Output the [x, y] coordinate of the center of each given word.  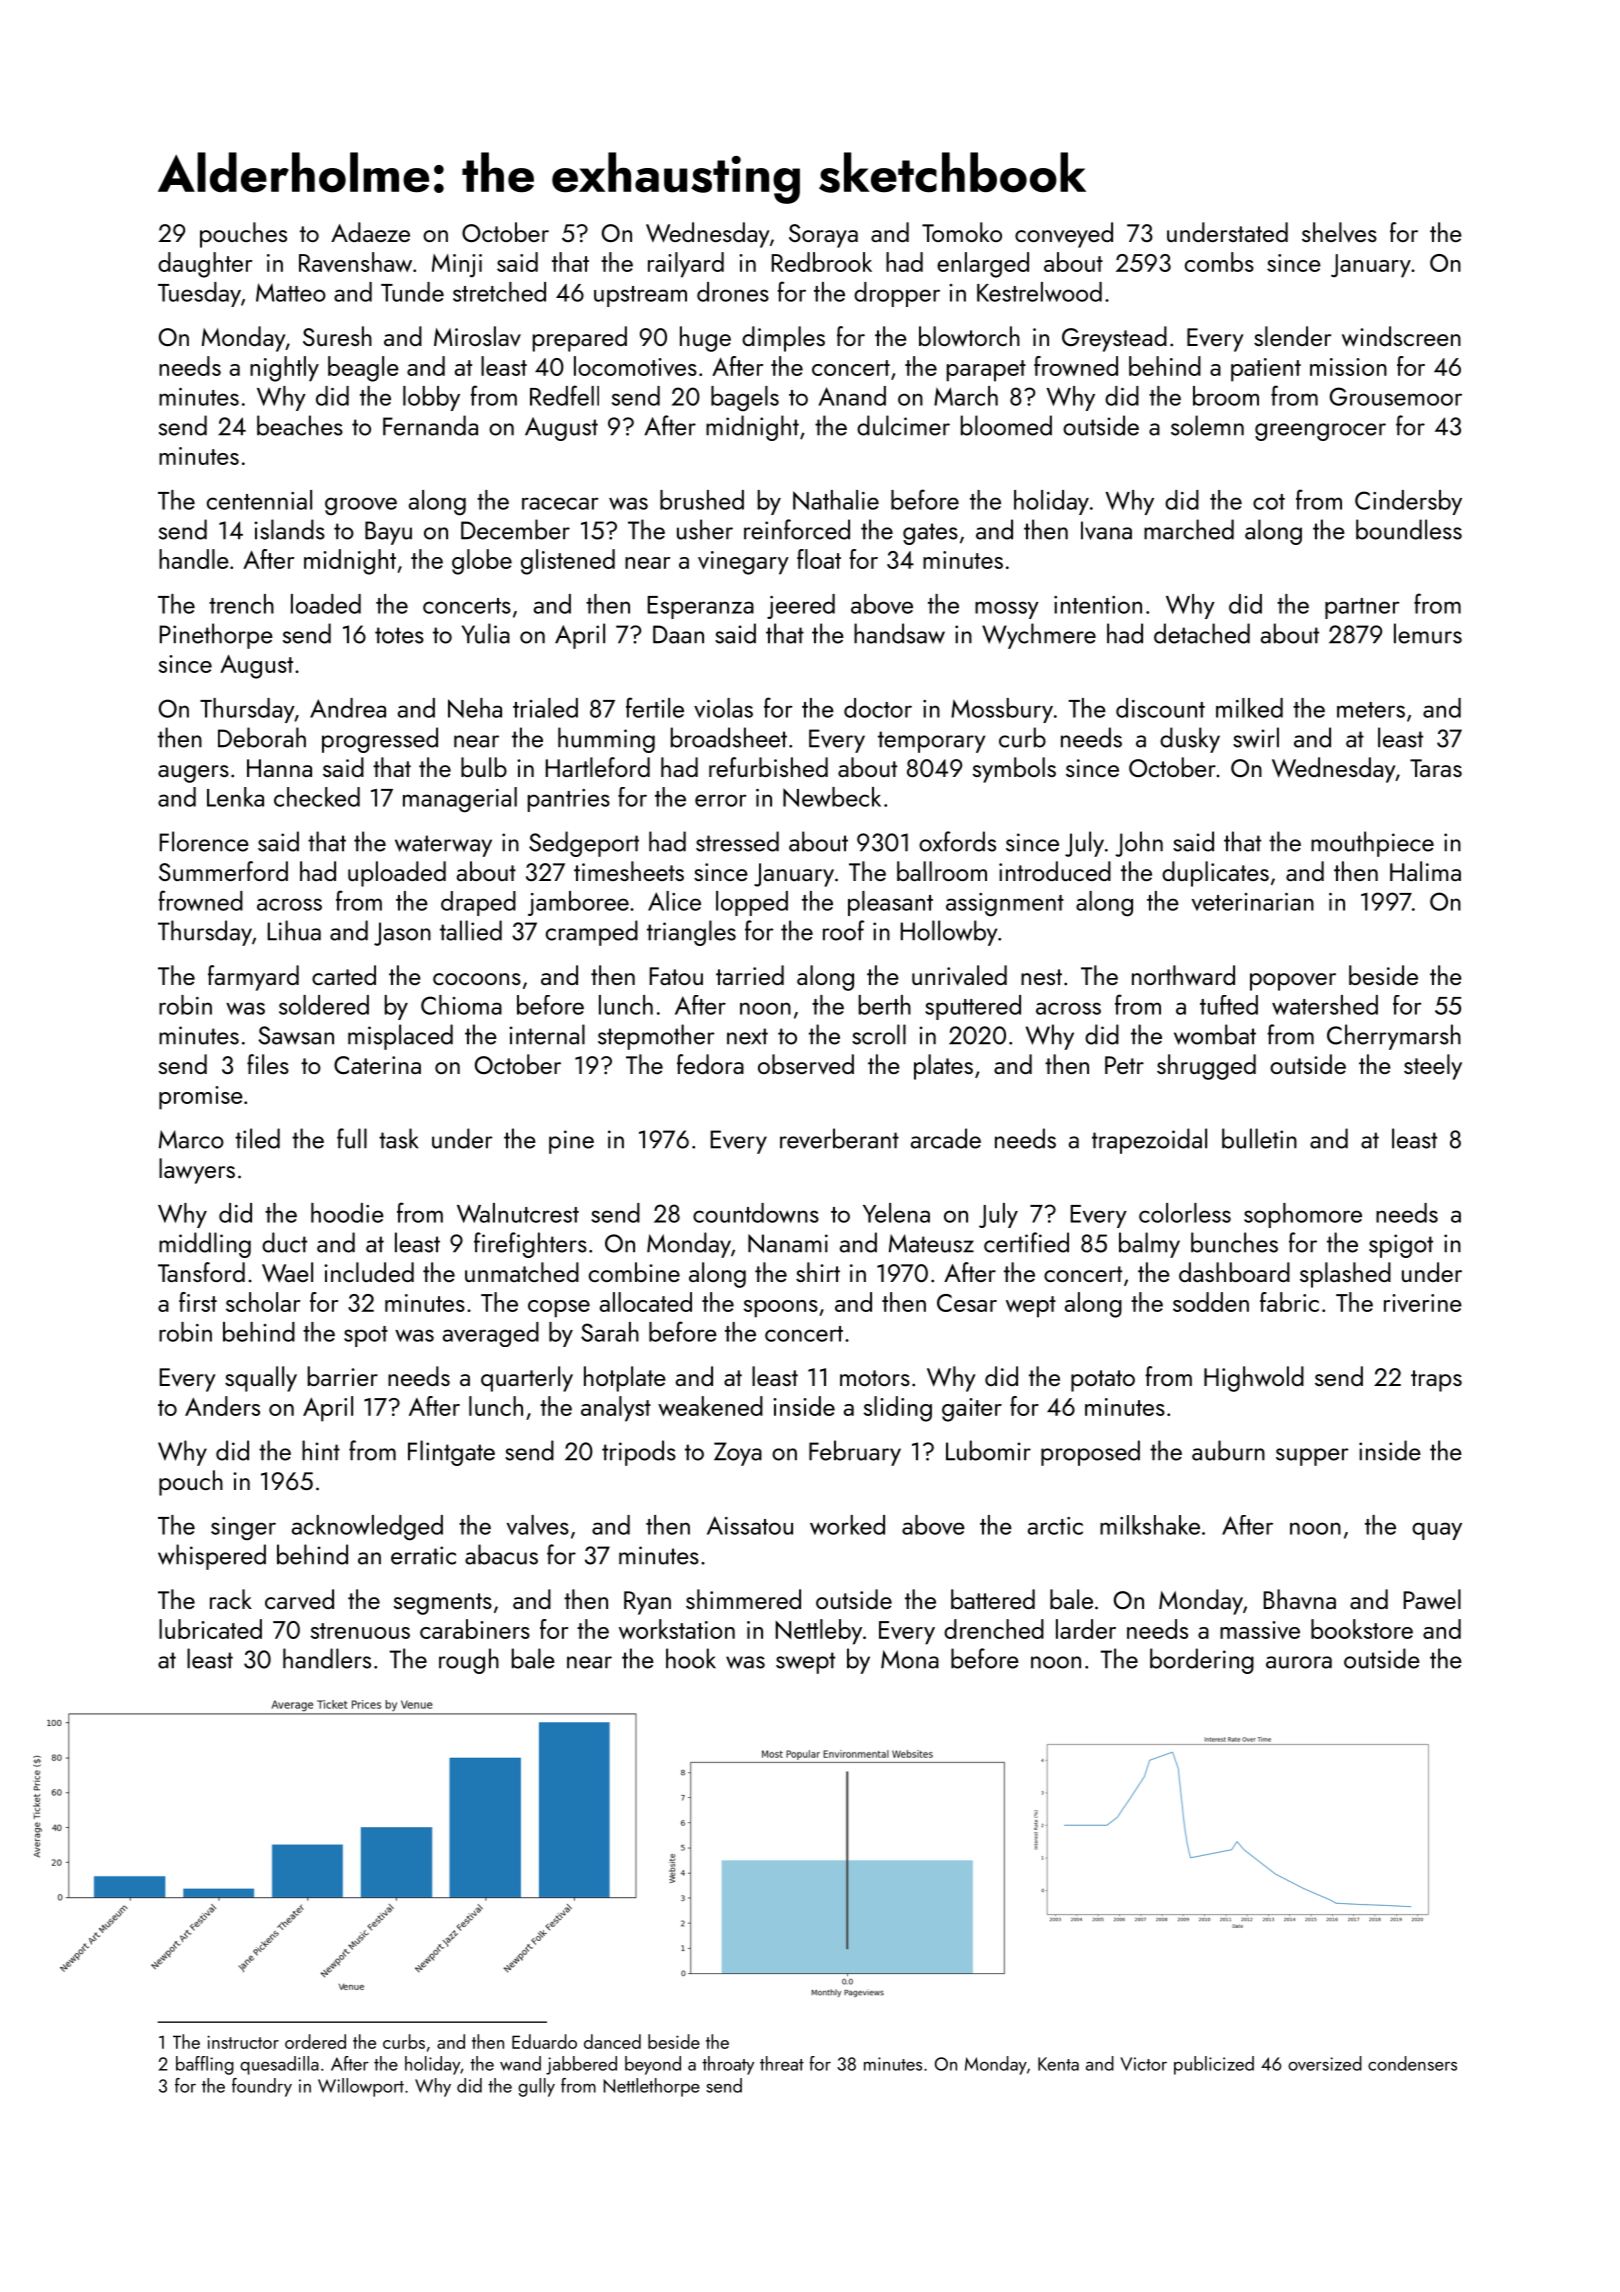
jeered [801, 606]
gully [536, 2087]
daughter [205, 265]
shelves [1339, 232]
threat [782, 2063]
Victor [1143, 2064]
